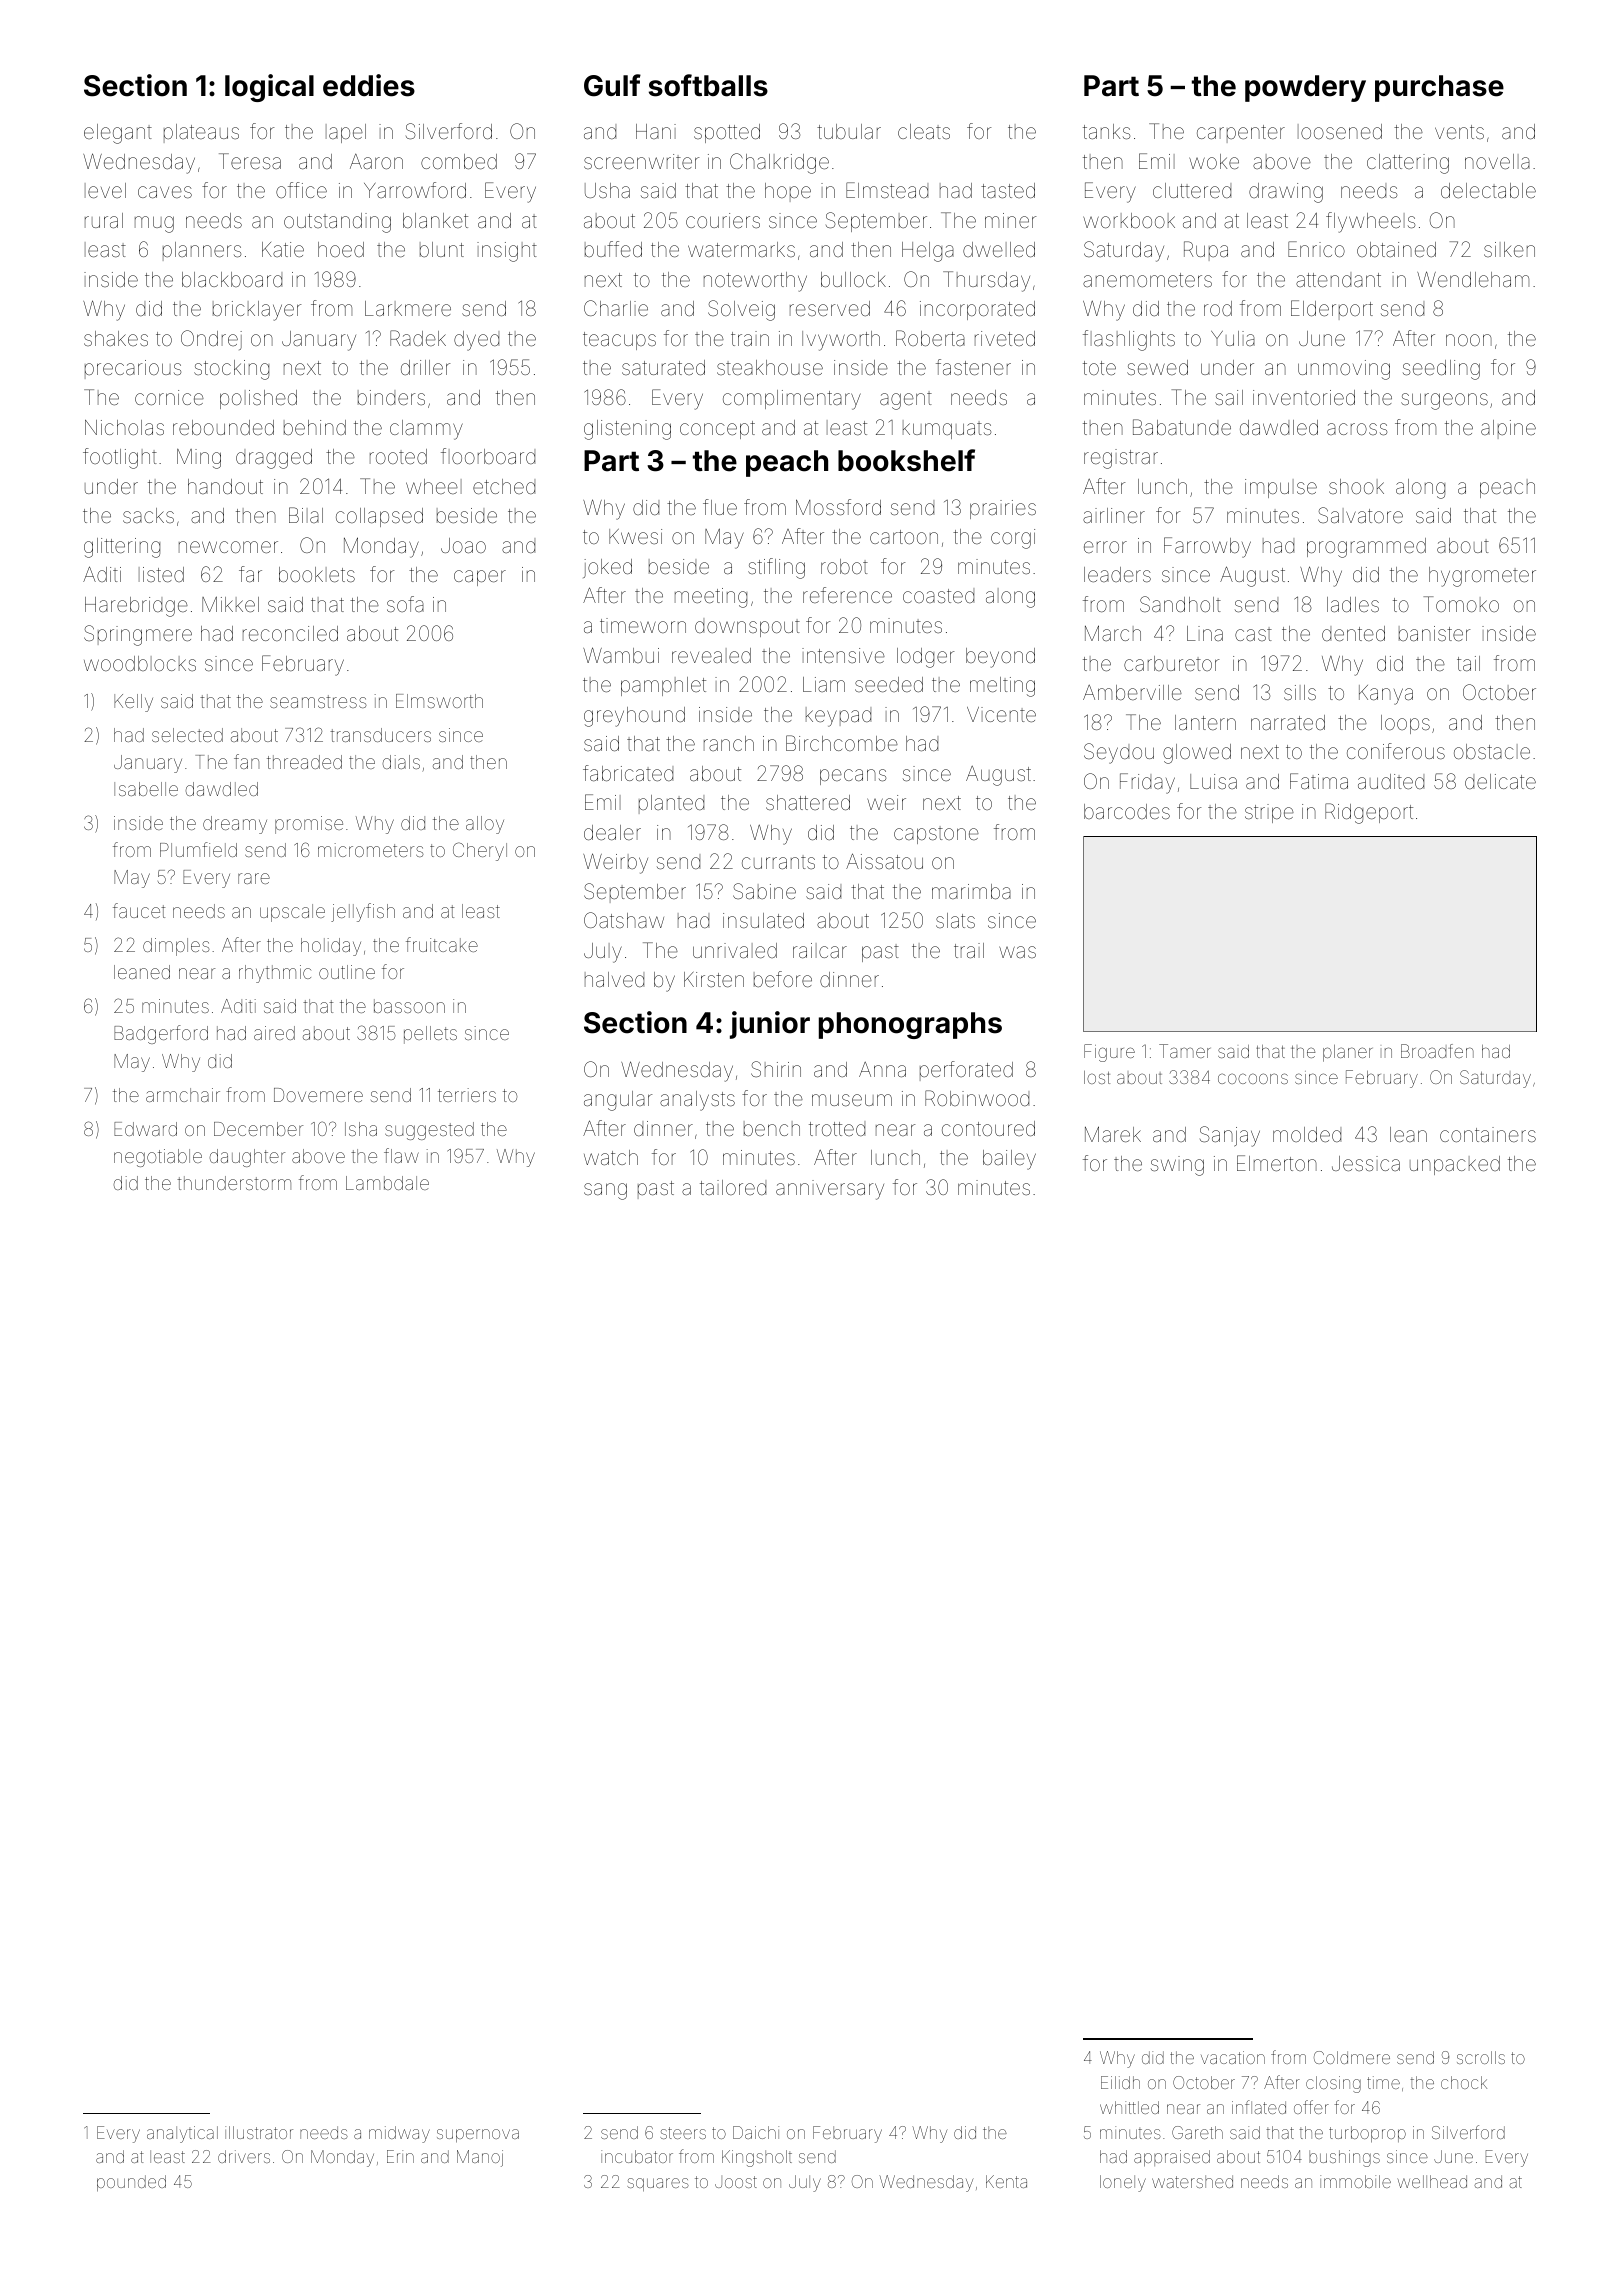 The width and height of the screenshot is (1620, 2292). What do you see at coordinates (1391, 781) in the screenshot?
I see `audited` at bounding box center [1391, 781].
